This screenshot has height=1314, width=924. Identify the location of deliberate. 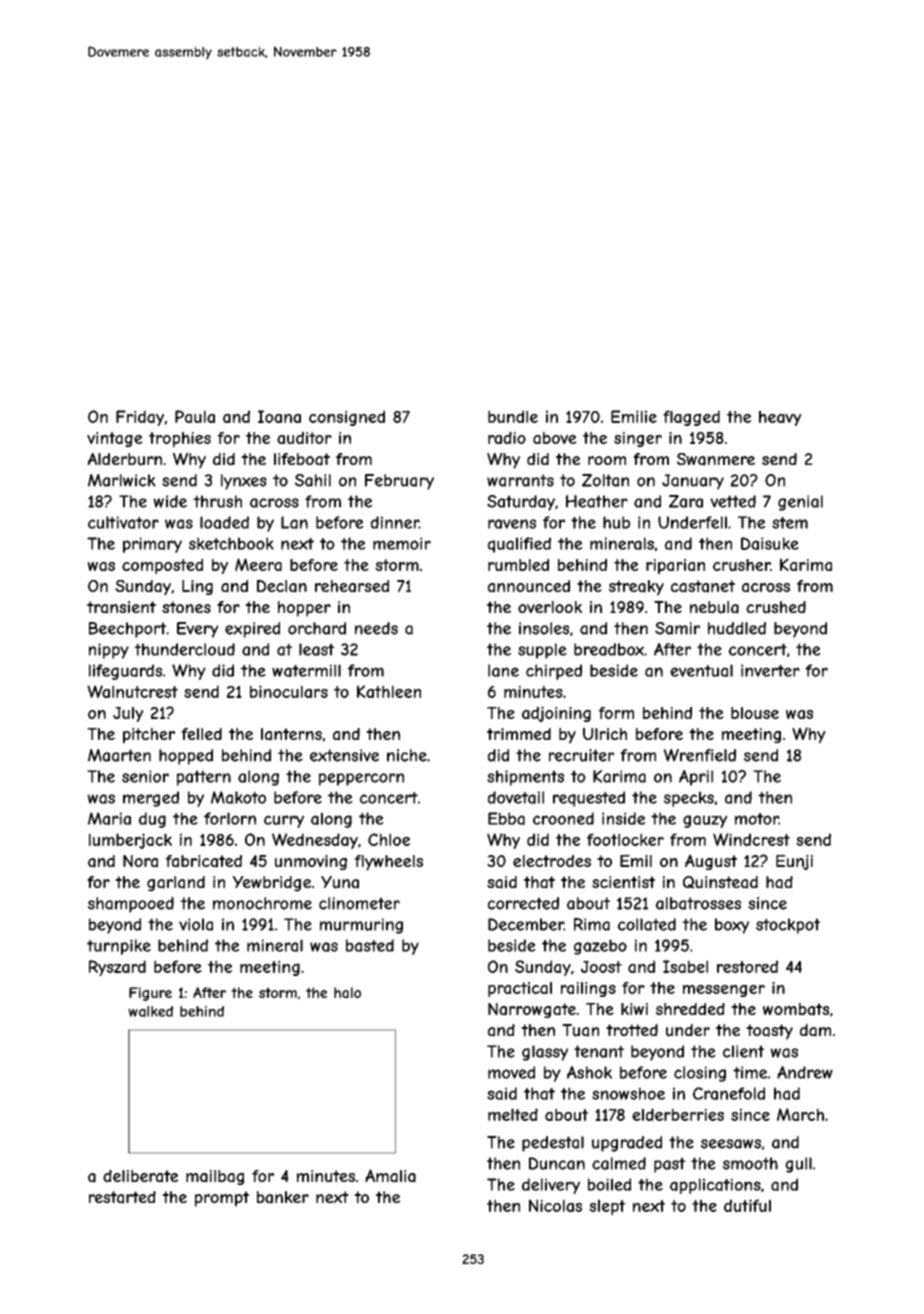
(140, 1176).
